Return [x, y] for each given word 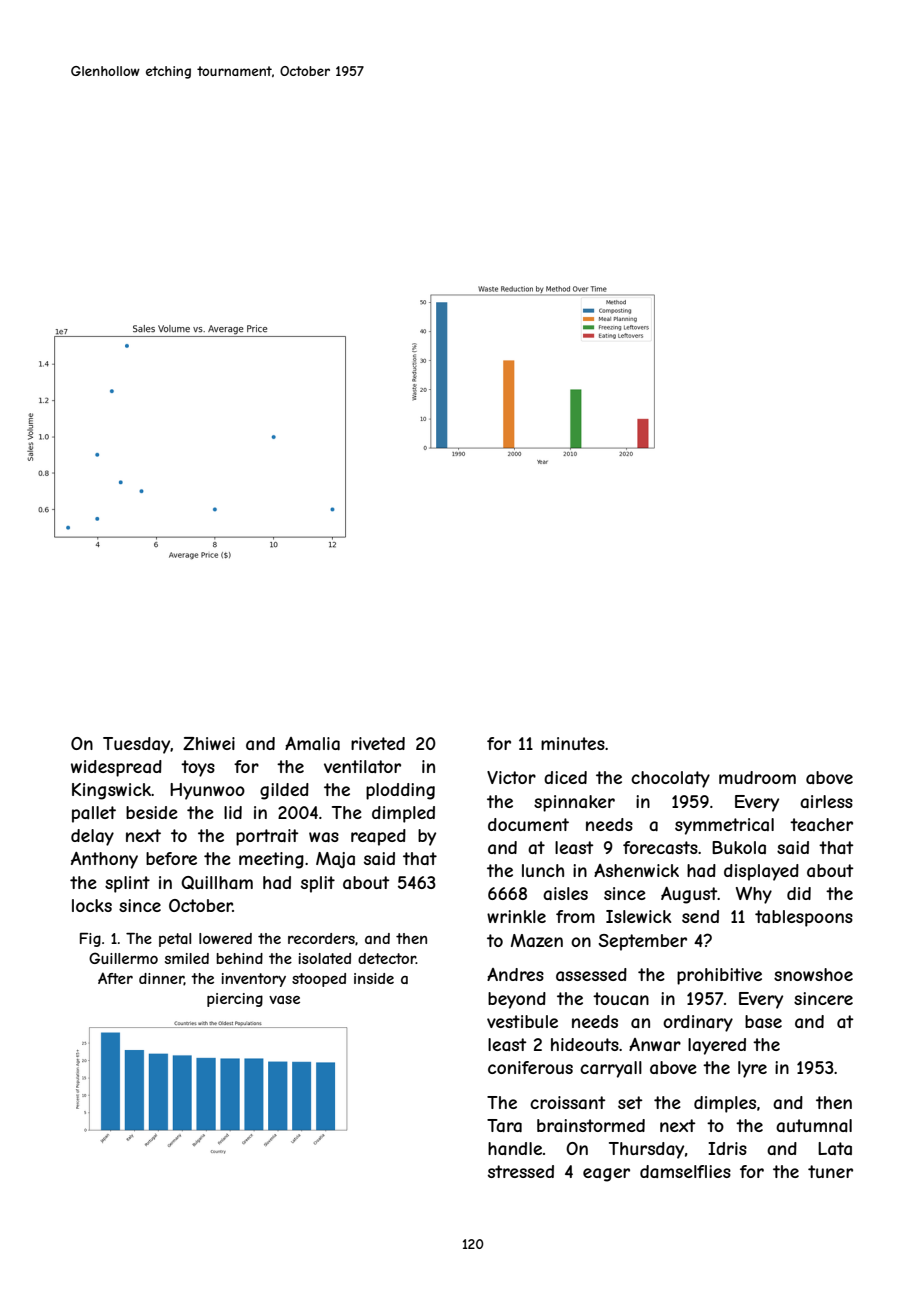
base [763, 1021]
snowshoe [813, 974]
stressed [521, 1171]
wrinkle [516, 916]
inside [374, 978]
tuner [830, 1171]
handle [515, 1148]
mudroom [757, 777]
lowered [225, 938]
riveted [378, 743]
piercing [235, 1000]
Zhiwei [209, 743]
